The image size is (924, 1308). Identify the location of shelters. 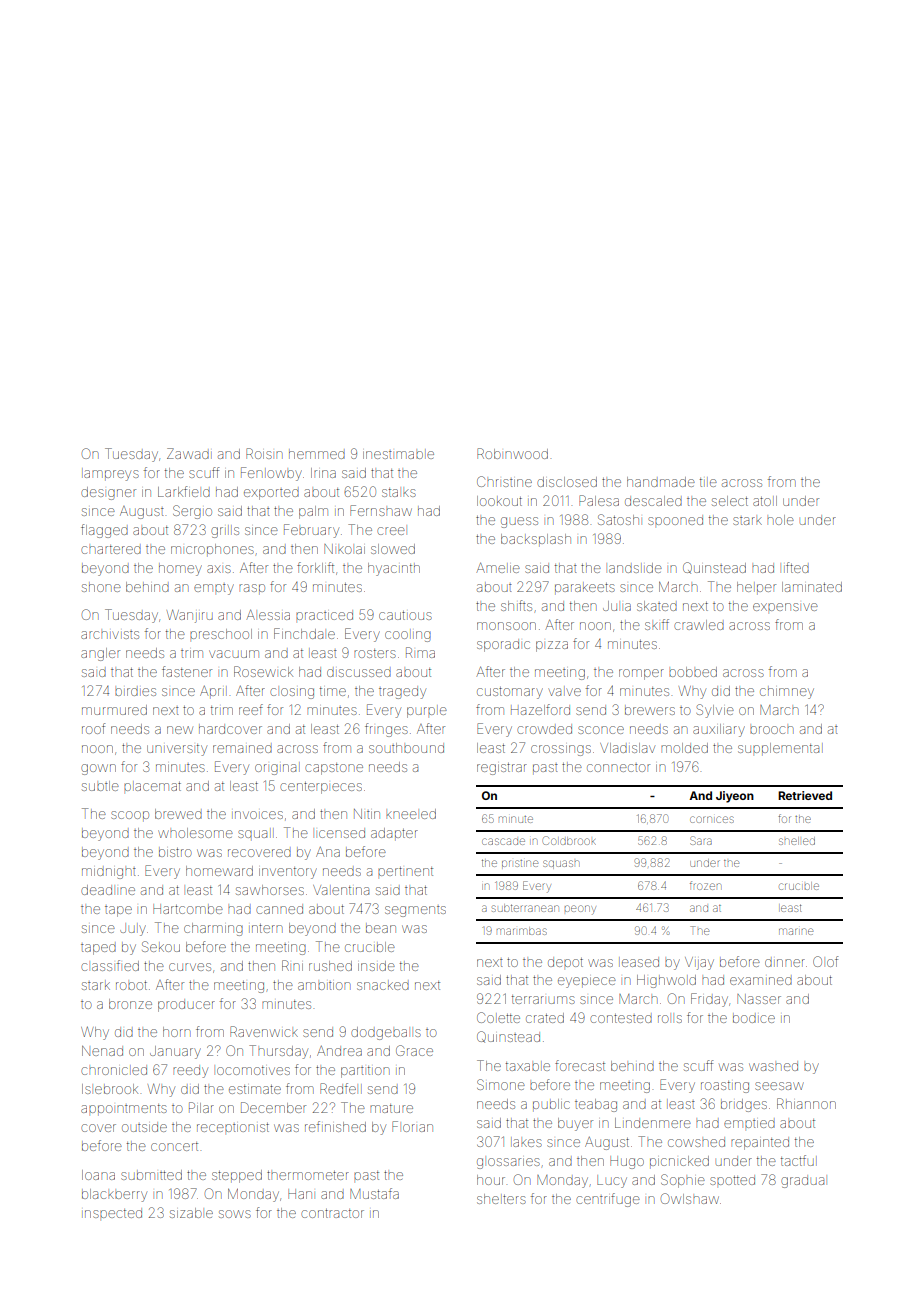
(501, 1199).
